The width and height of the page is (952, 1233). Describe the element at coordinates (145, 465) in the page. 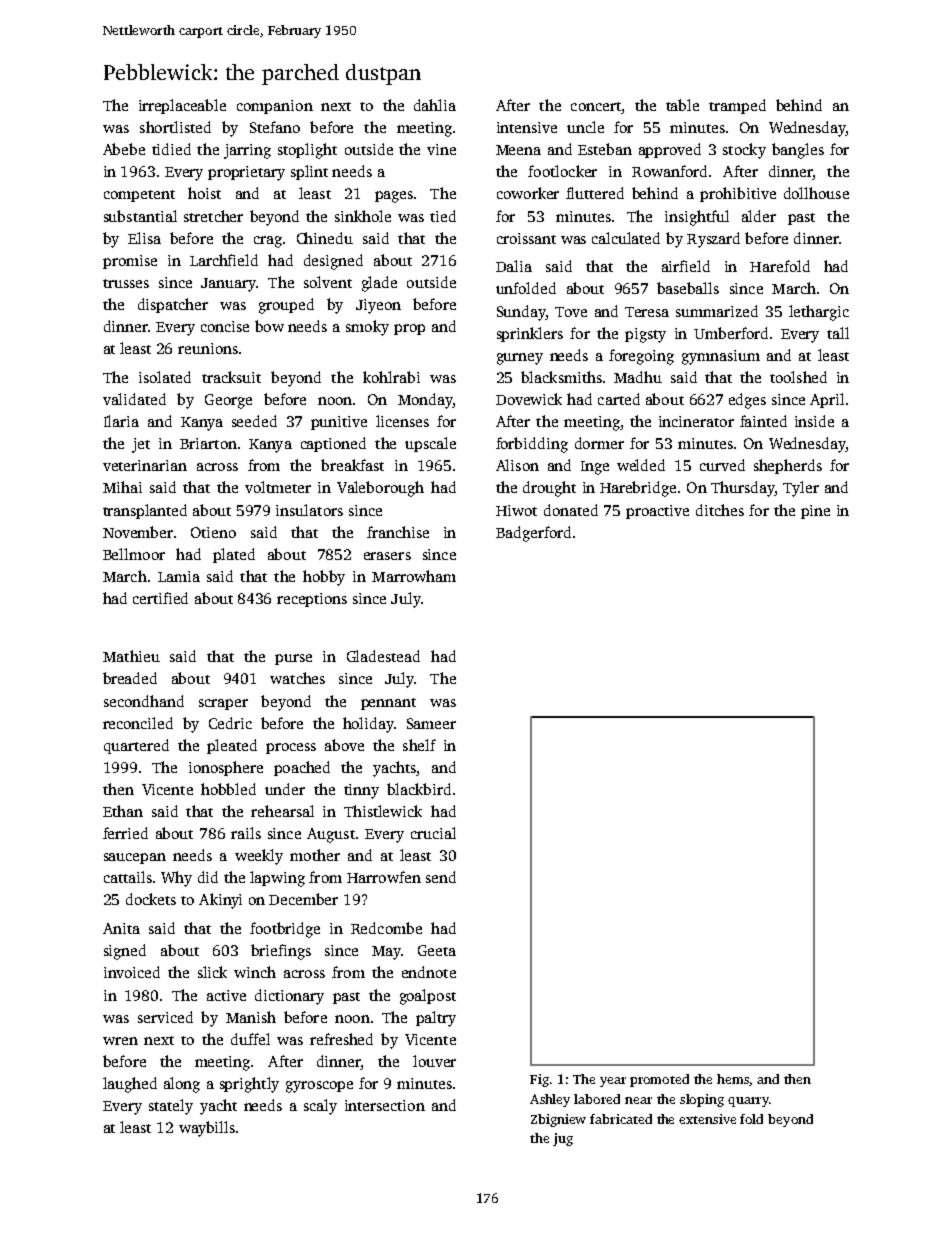

I see `veterinarian` at that location.
